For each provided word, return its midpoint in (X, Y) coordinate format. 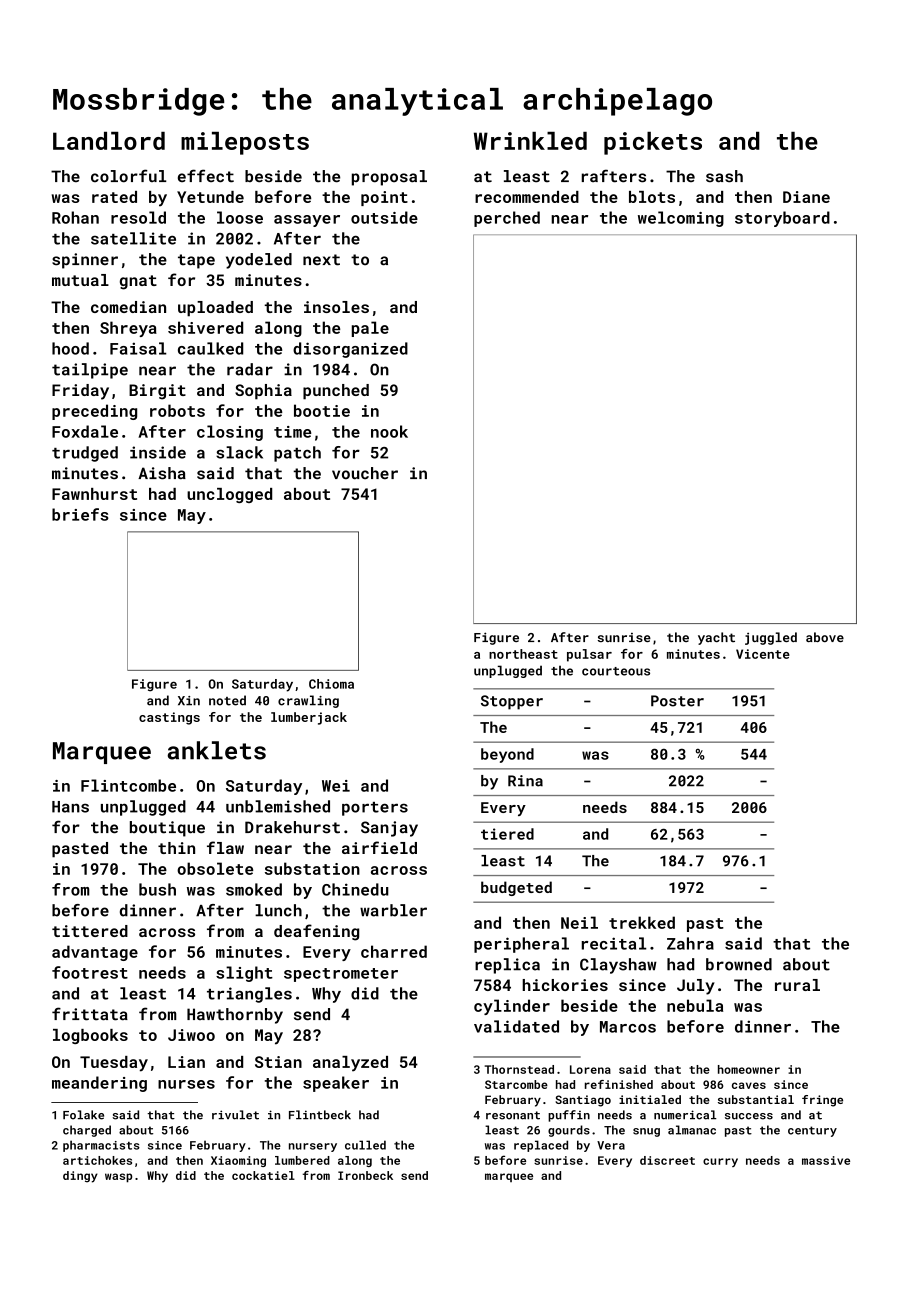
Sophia (263, 392)
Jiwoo (191, 1035)
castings (169, 718)
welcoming (681, 219)
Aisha (162, 473)
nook (389, 431)
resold (138, 217)
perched (507, 219)
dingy (80, 1177)
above (825, 637)
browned (739, 964)
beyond (507, 755)
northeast (523, 654)
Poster (677, 701)
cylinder (512, 1007)
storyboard (782, 219)
